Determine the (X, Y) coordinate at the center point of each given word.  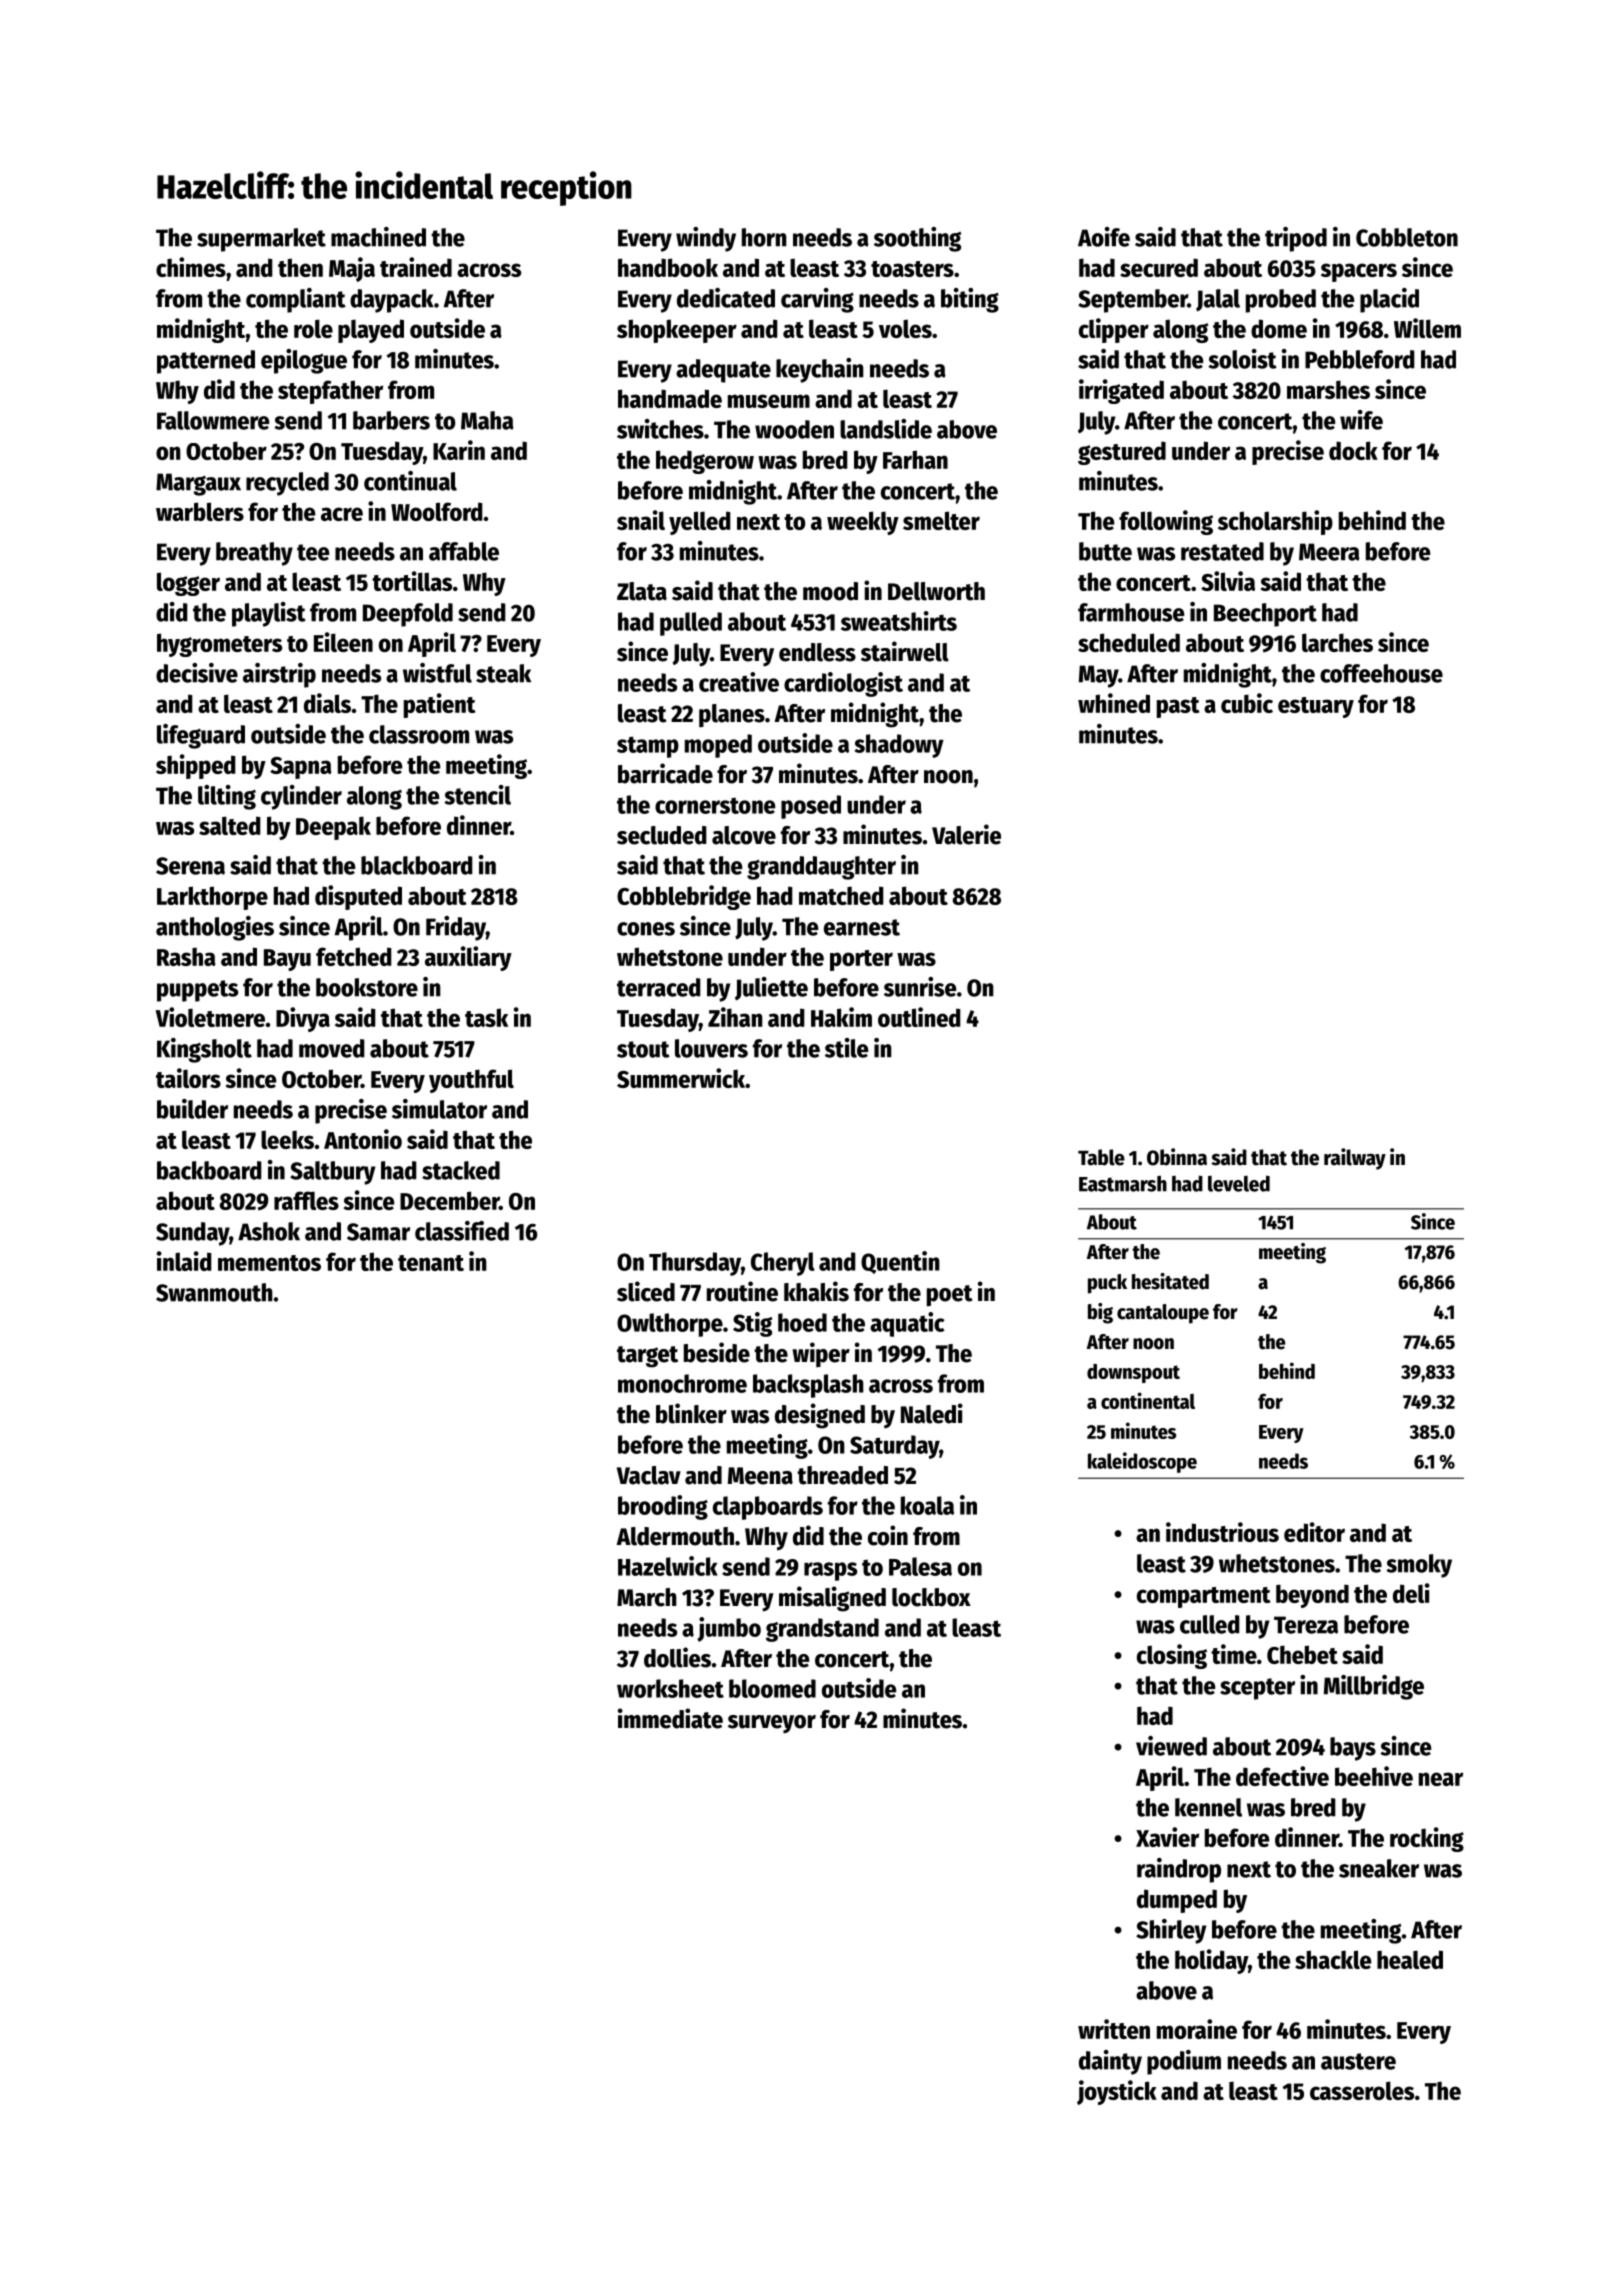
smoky (1419, 1566)
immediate (670, 1718)
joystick (1117, 2092)
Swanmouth (214, 1292)
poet (950, 1296)
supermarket (261, 240)
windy (706, 239)
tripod (1296, 239)
